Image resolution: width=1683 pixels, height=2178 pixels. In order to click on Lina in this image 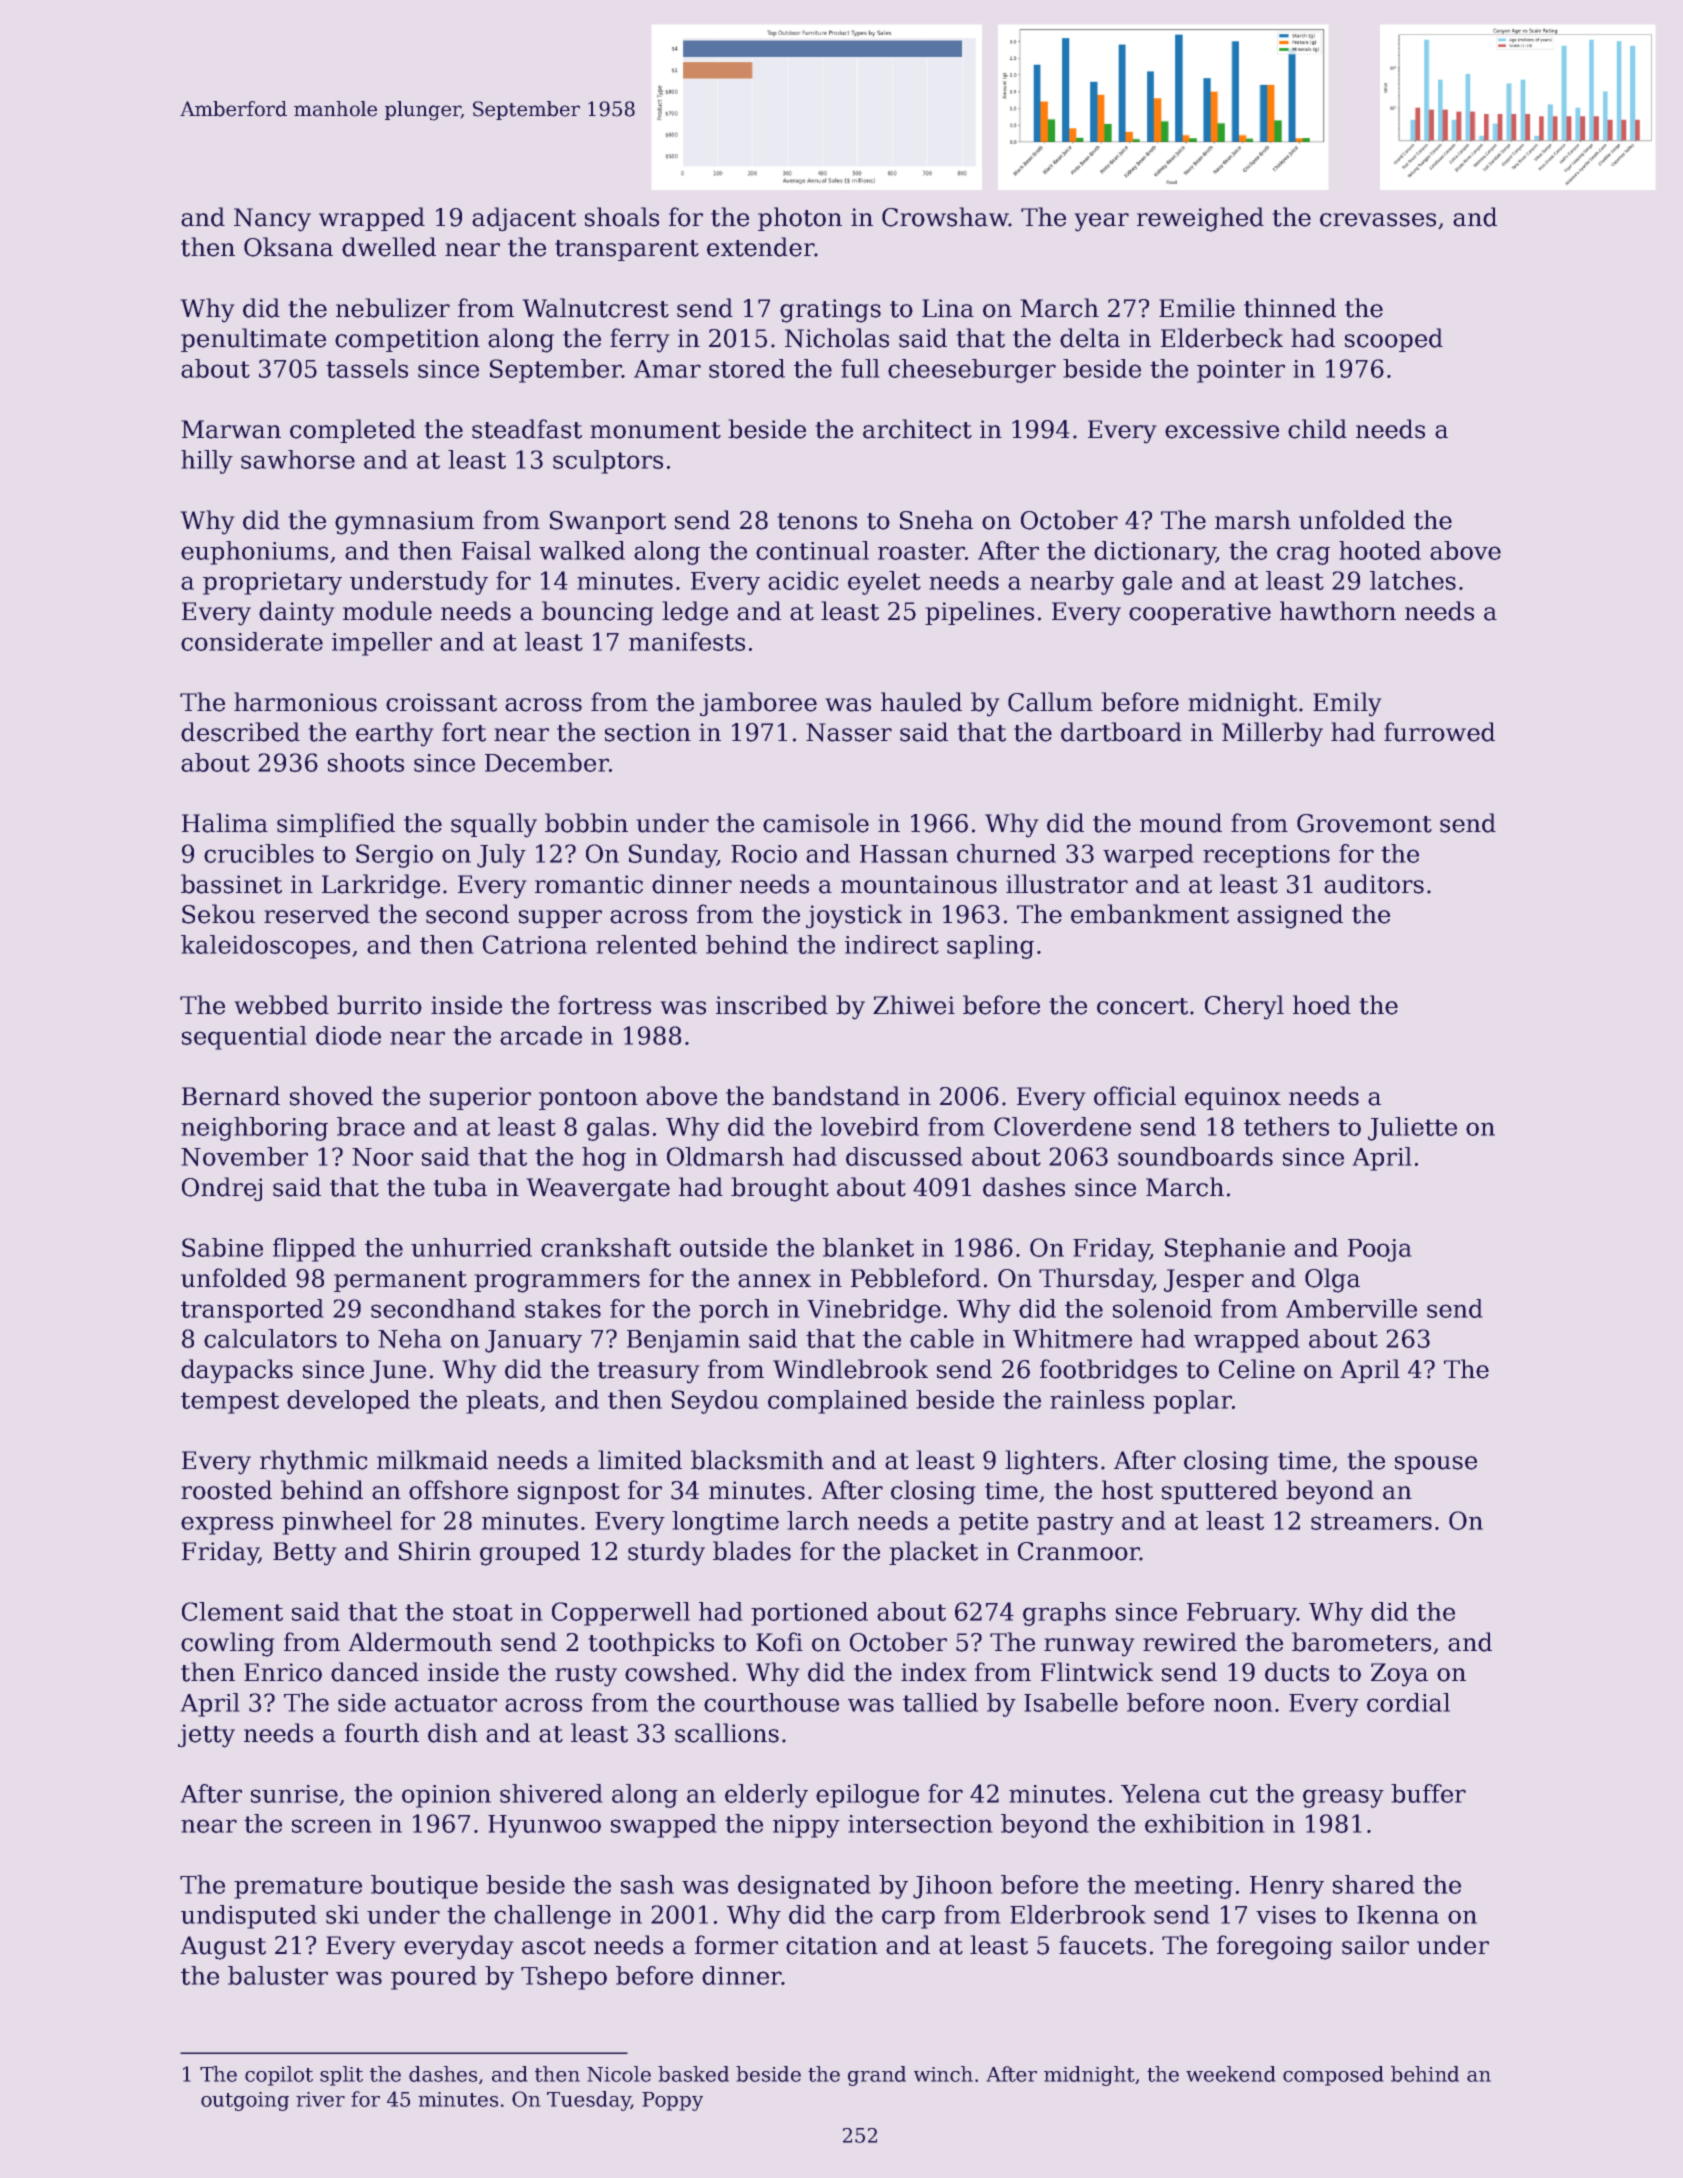, I will do `click(948, 308)`.
